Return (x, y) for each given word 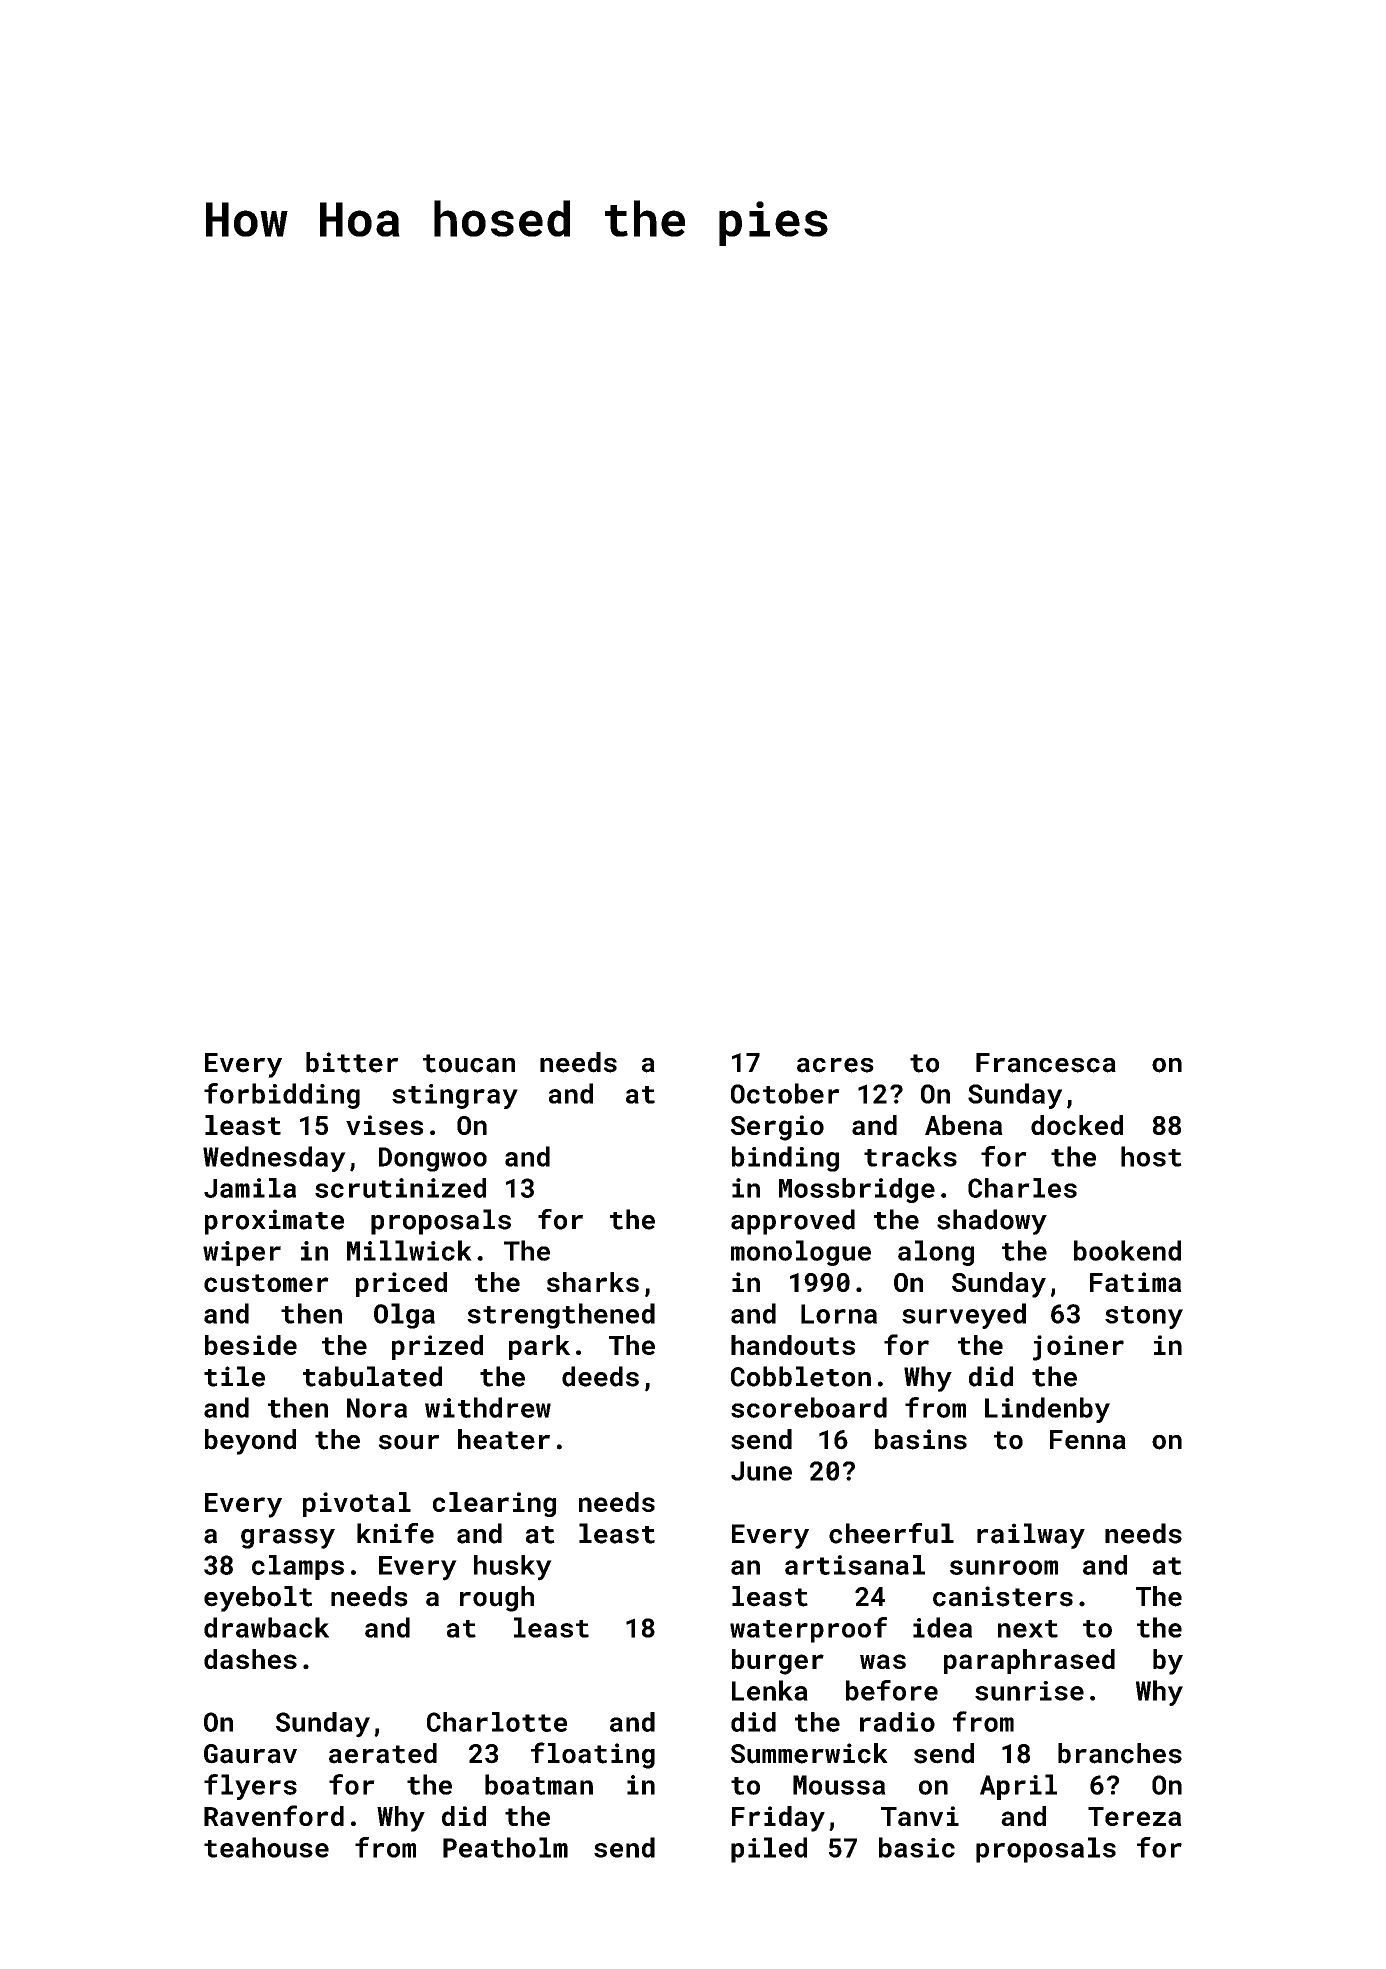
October (785, 1093)
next (1028, 1629)
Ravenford (274, 1815)
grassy (288, 1539)
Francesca (1046, 1063)
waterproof (808, 1630)
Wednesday (274, 1159)
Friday (778, 1819)
